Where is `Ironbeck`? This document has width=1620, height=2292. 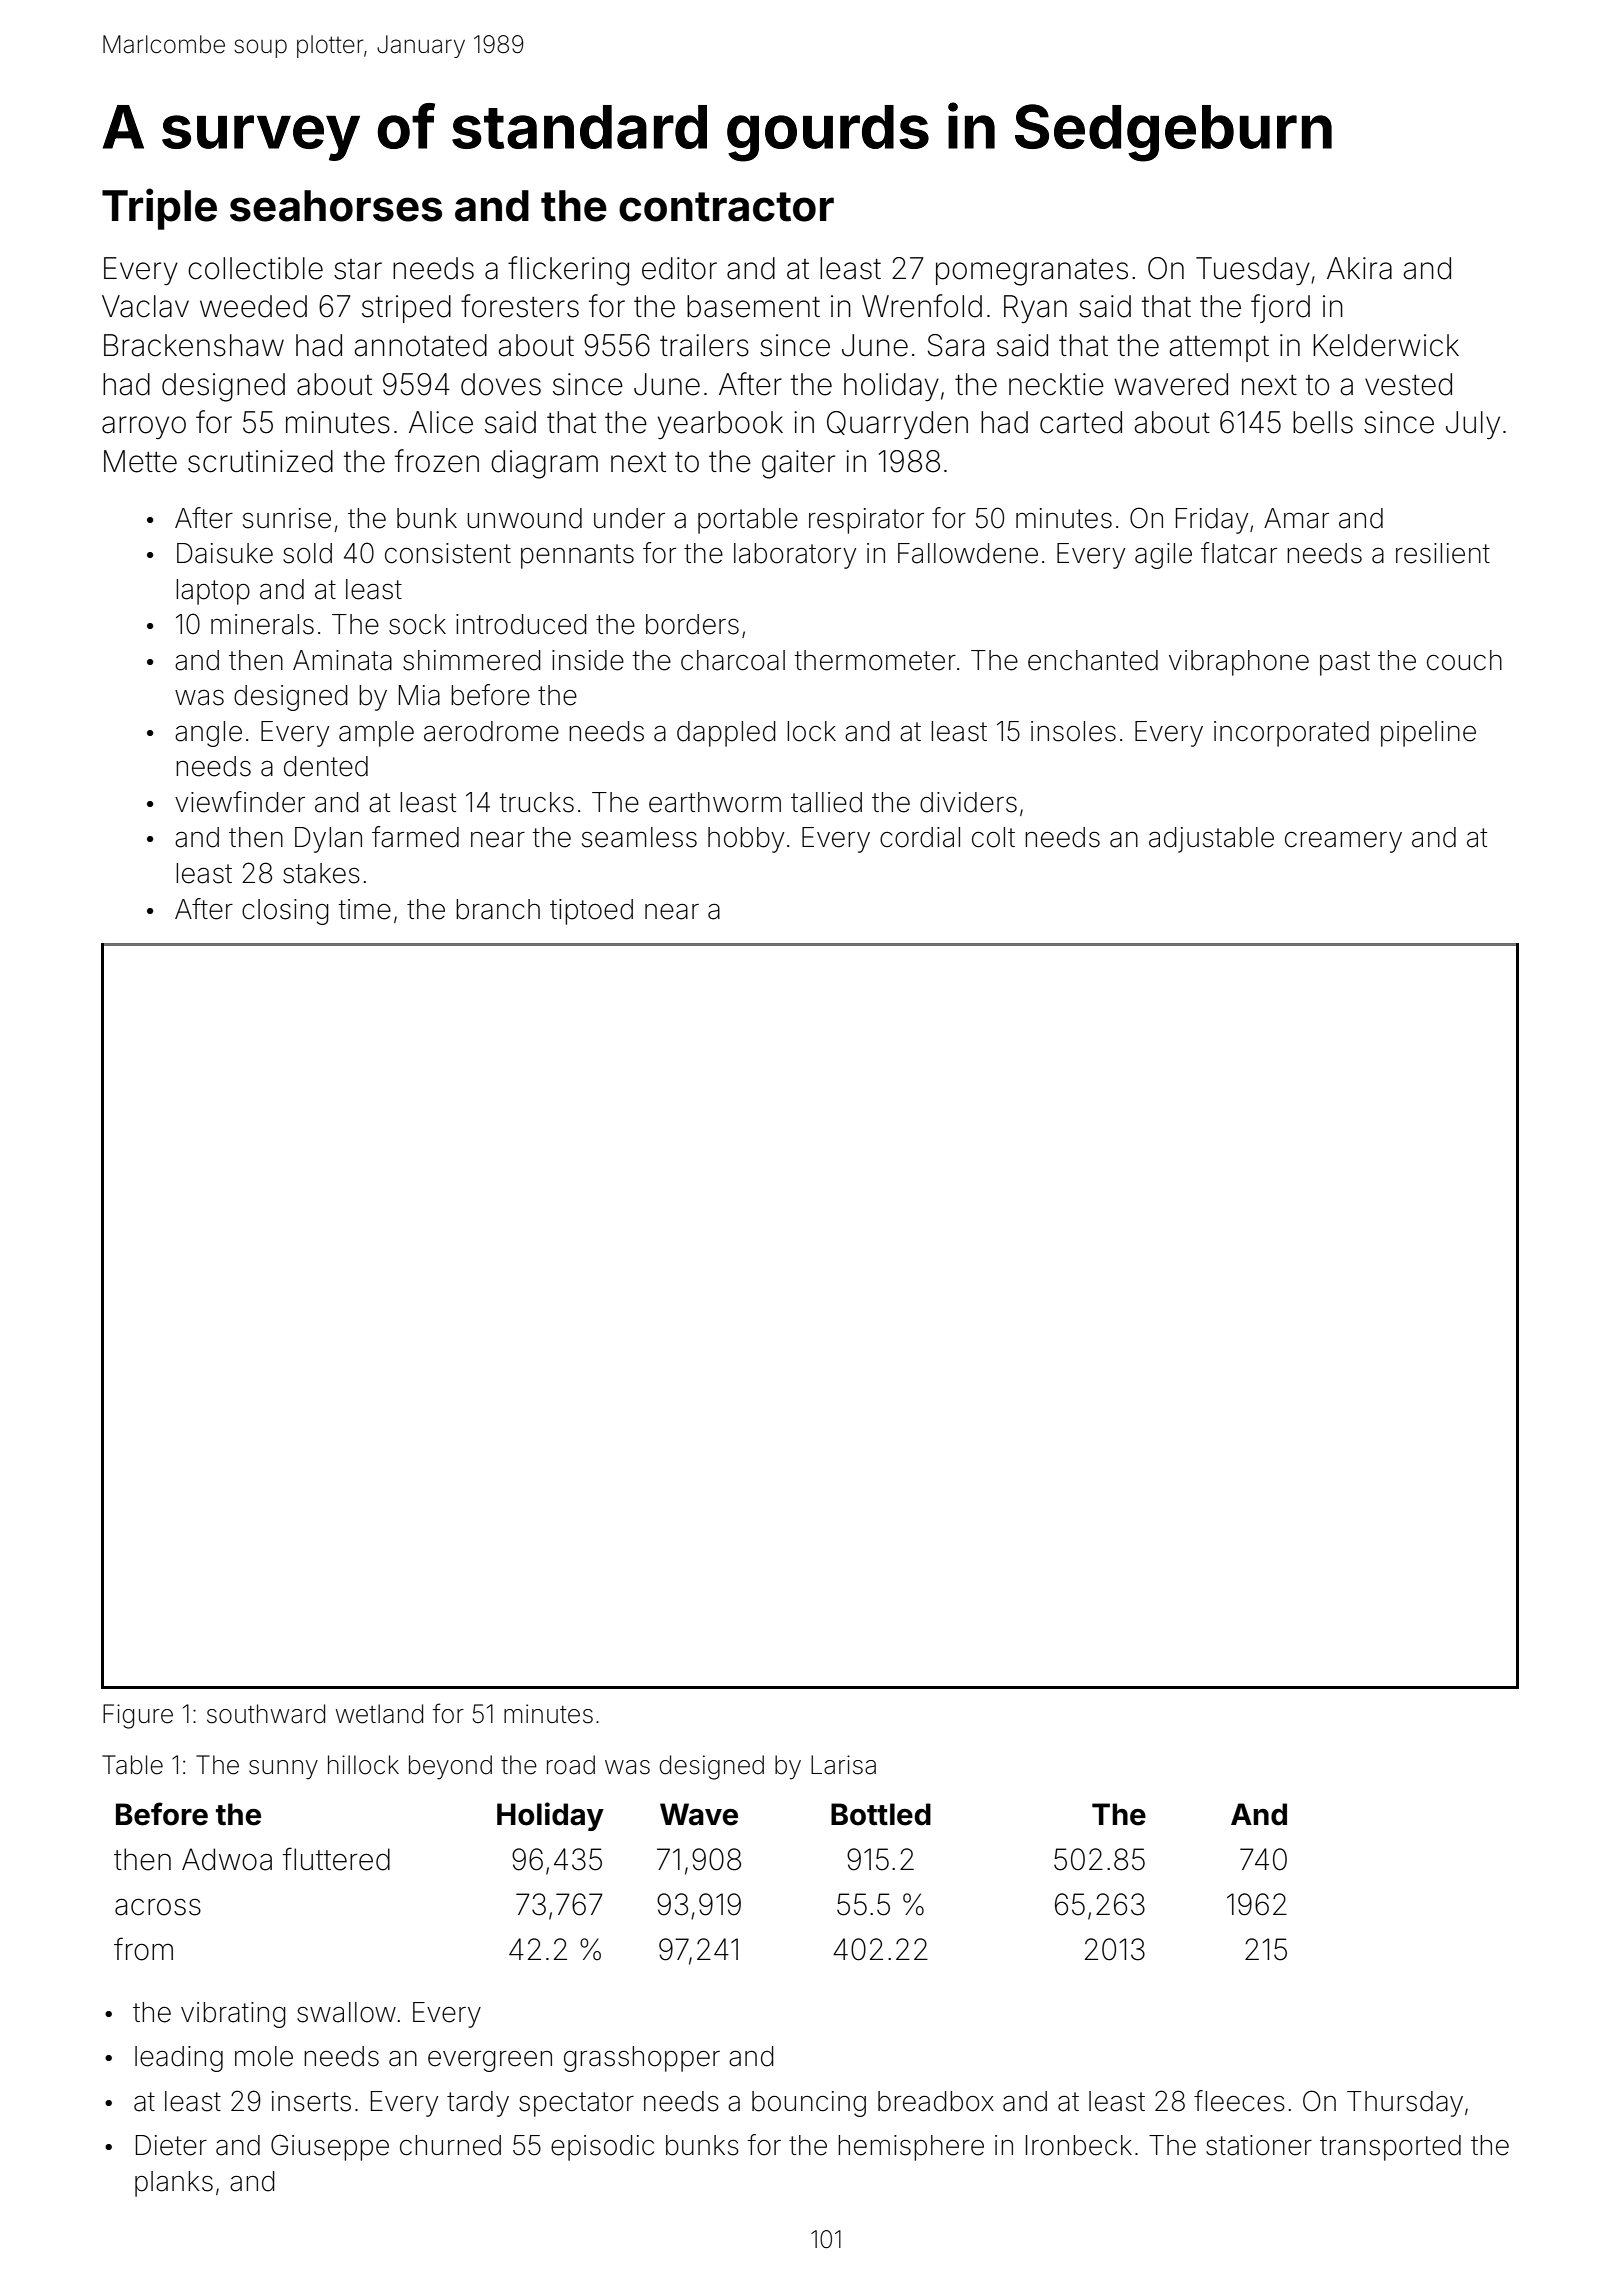 Ironbeck is located at coordinates (1079, 2145).
